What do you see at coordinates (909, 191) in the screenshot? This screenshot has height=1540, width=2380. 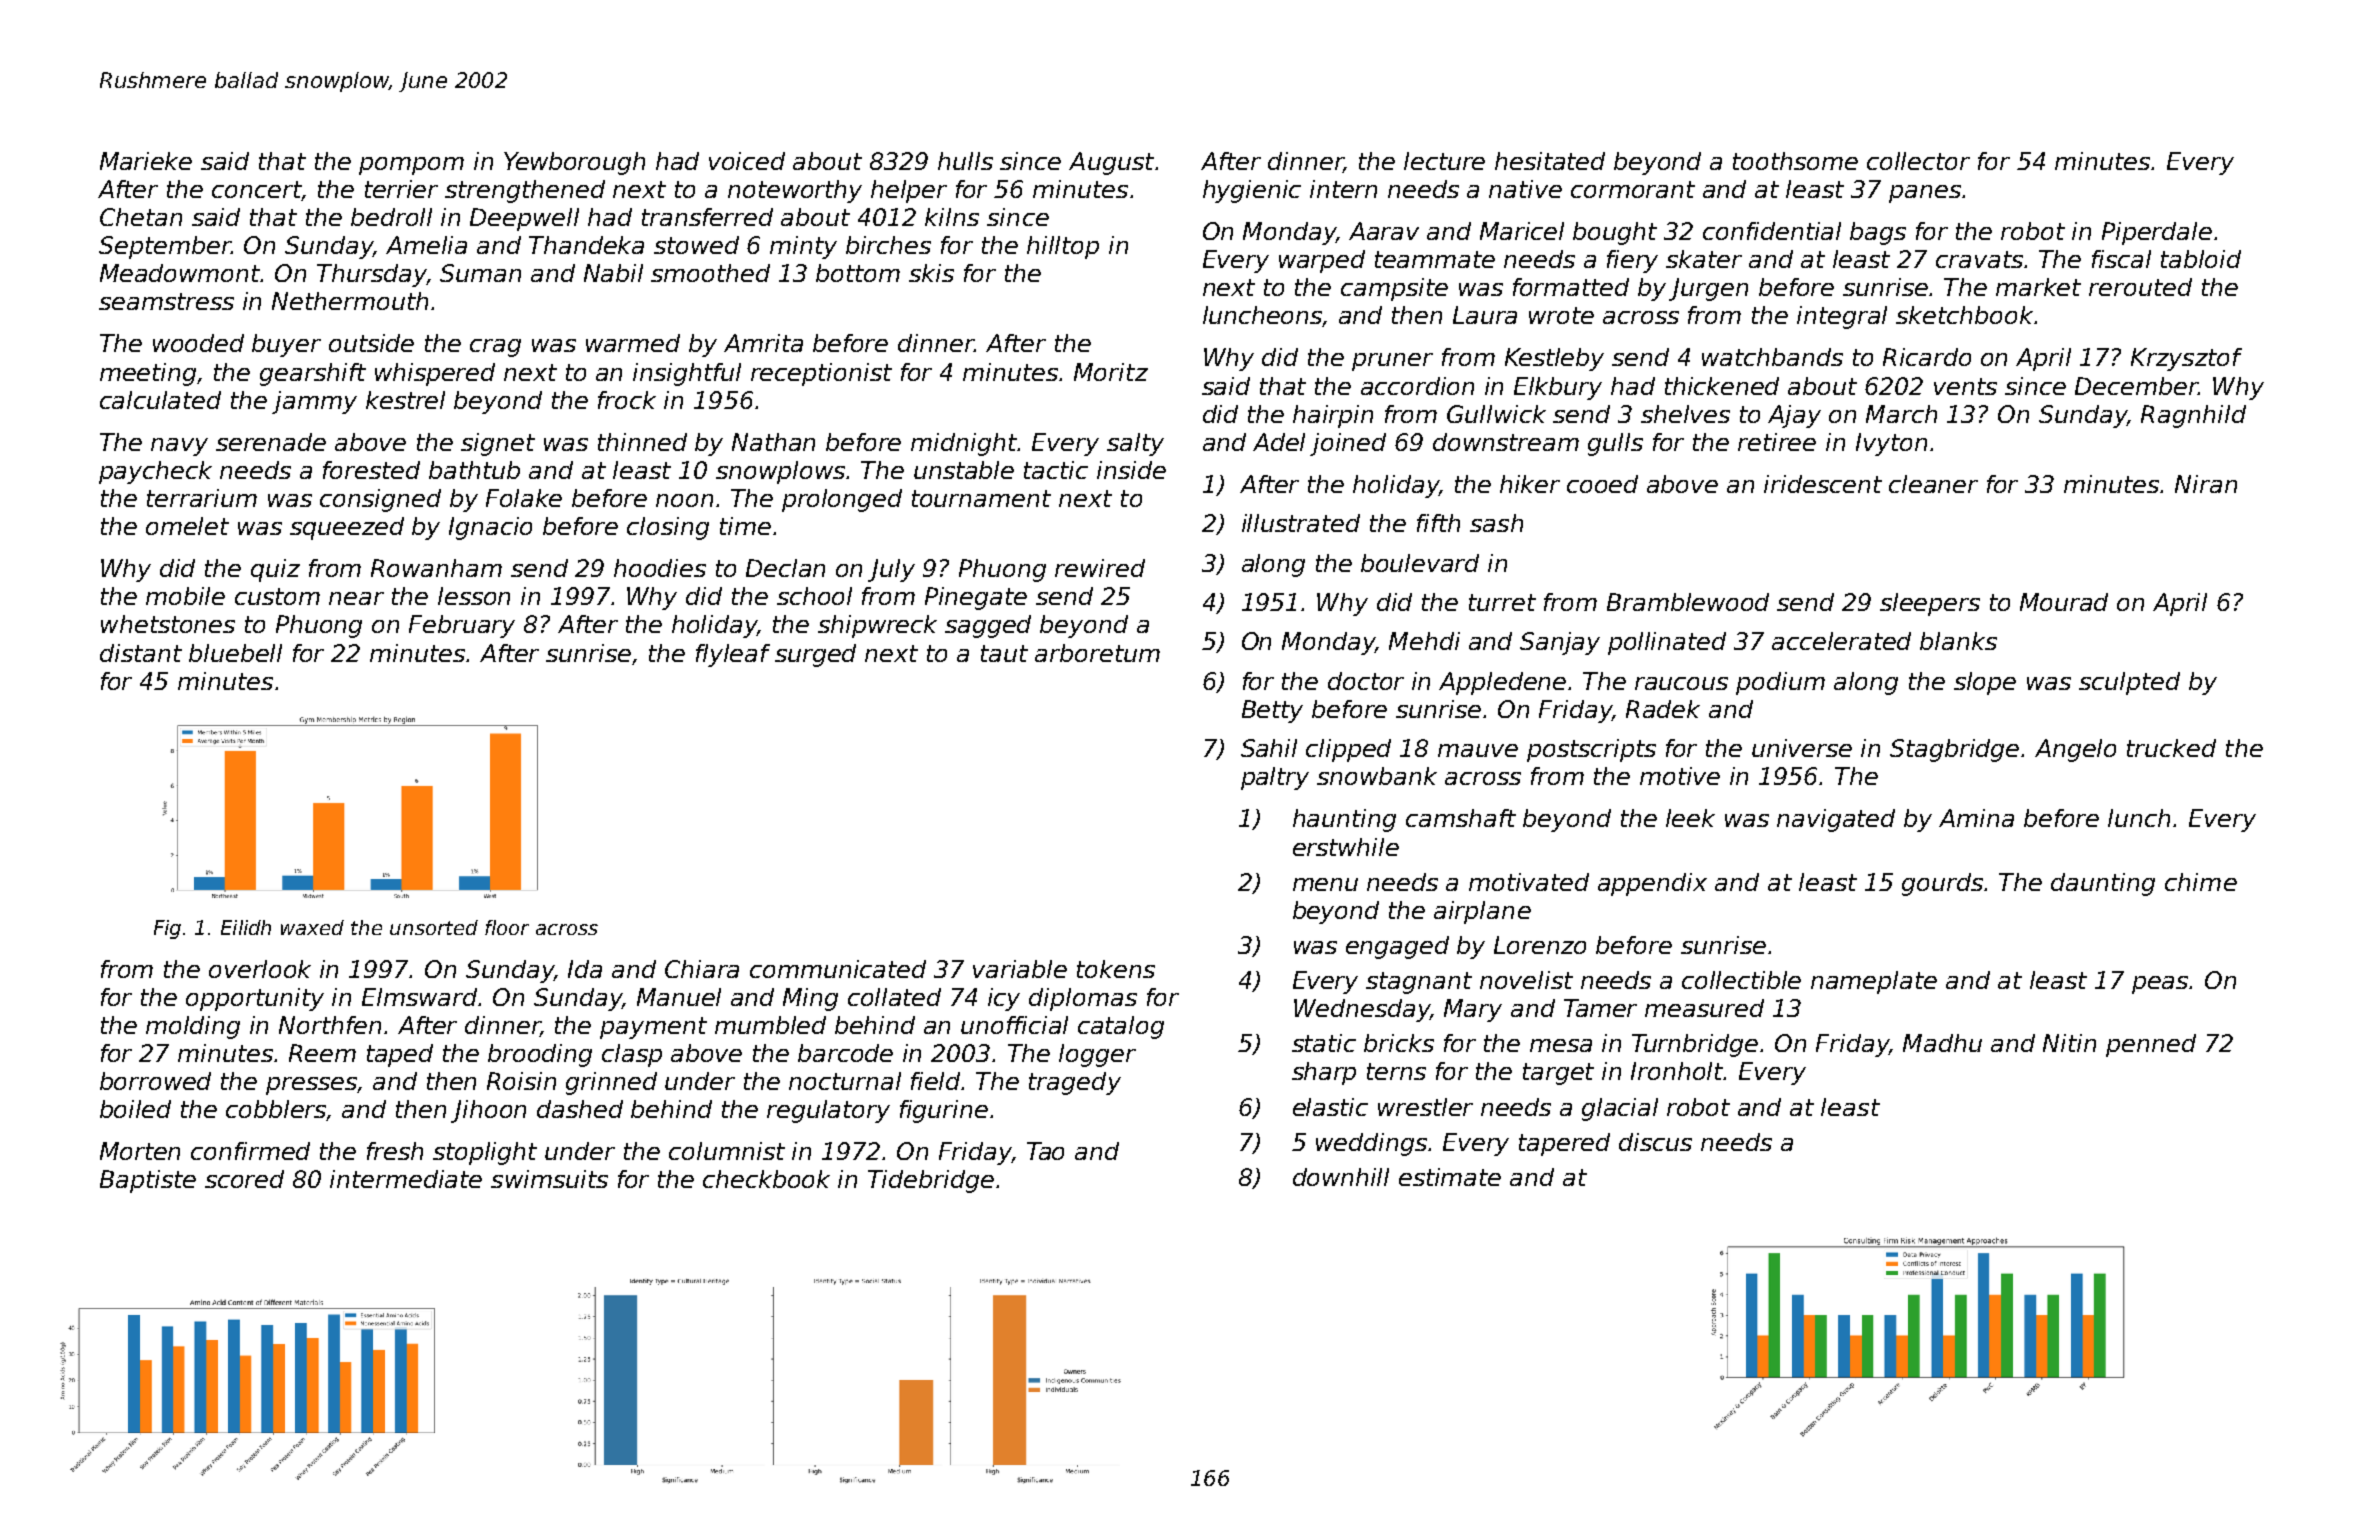 I see `helper` at bounding box center [909, 191].
